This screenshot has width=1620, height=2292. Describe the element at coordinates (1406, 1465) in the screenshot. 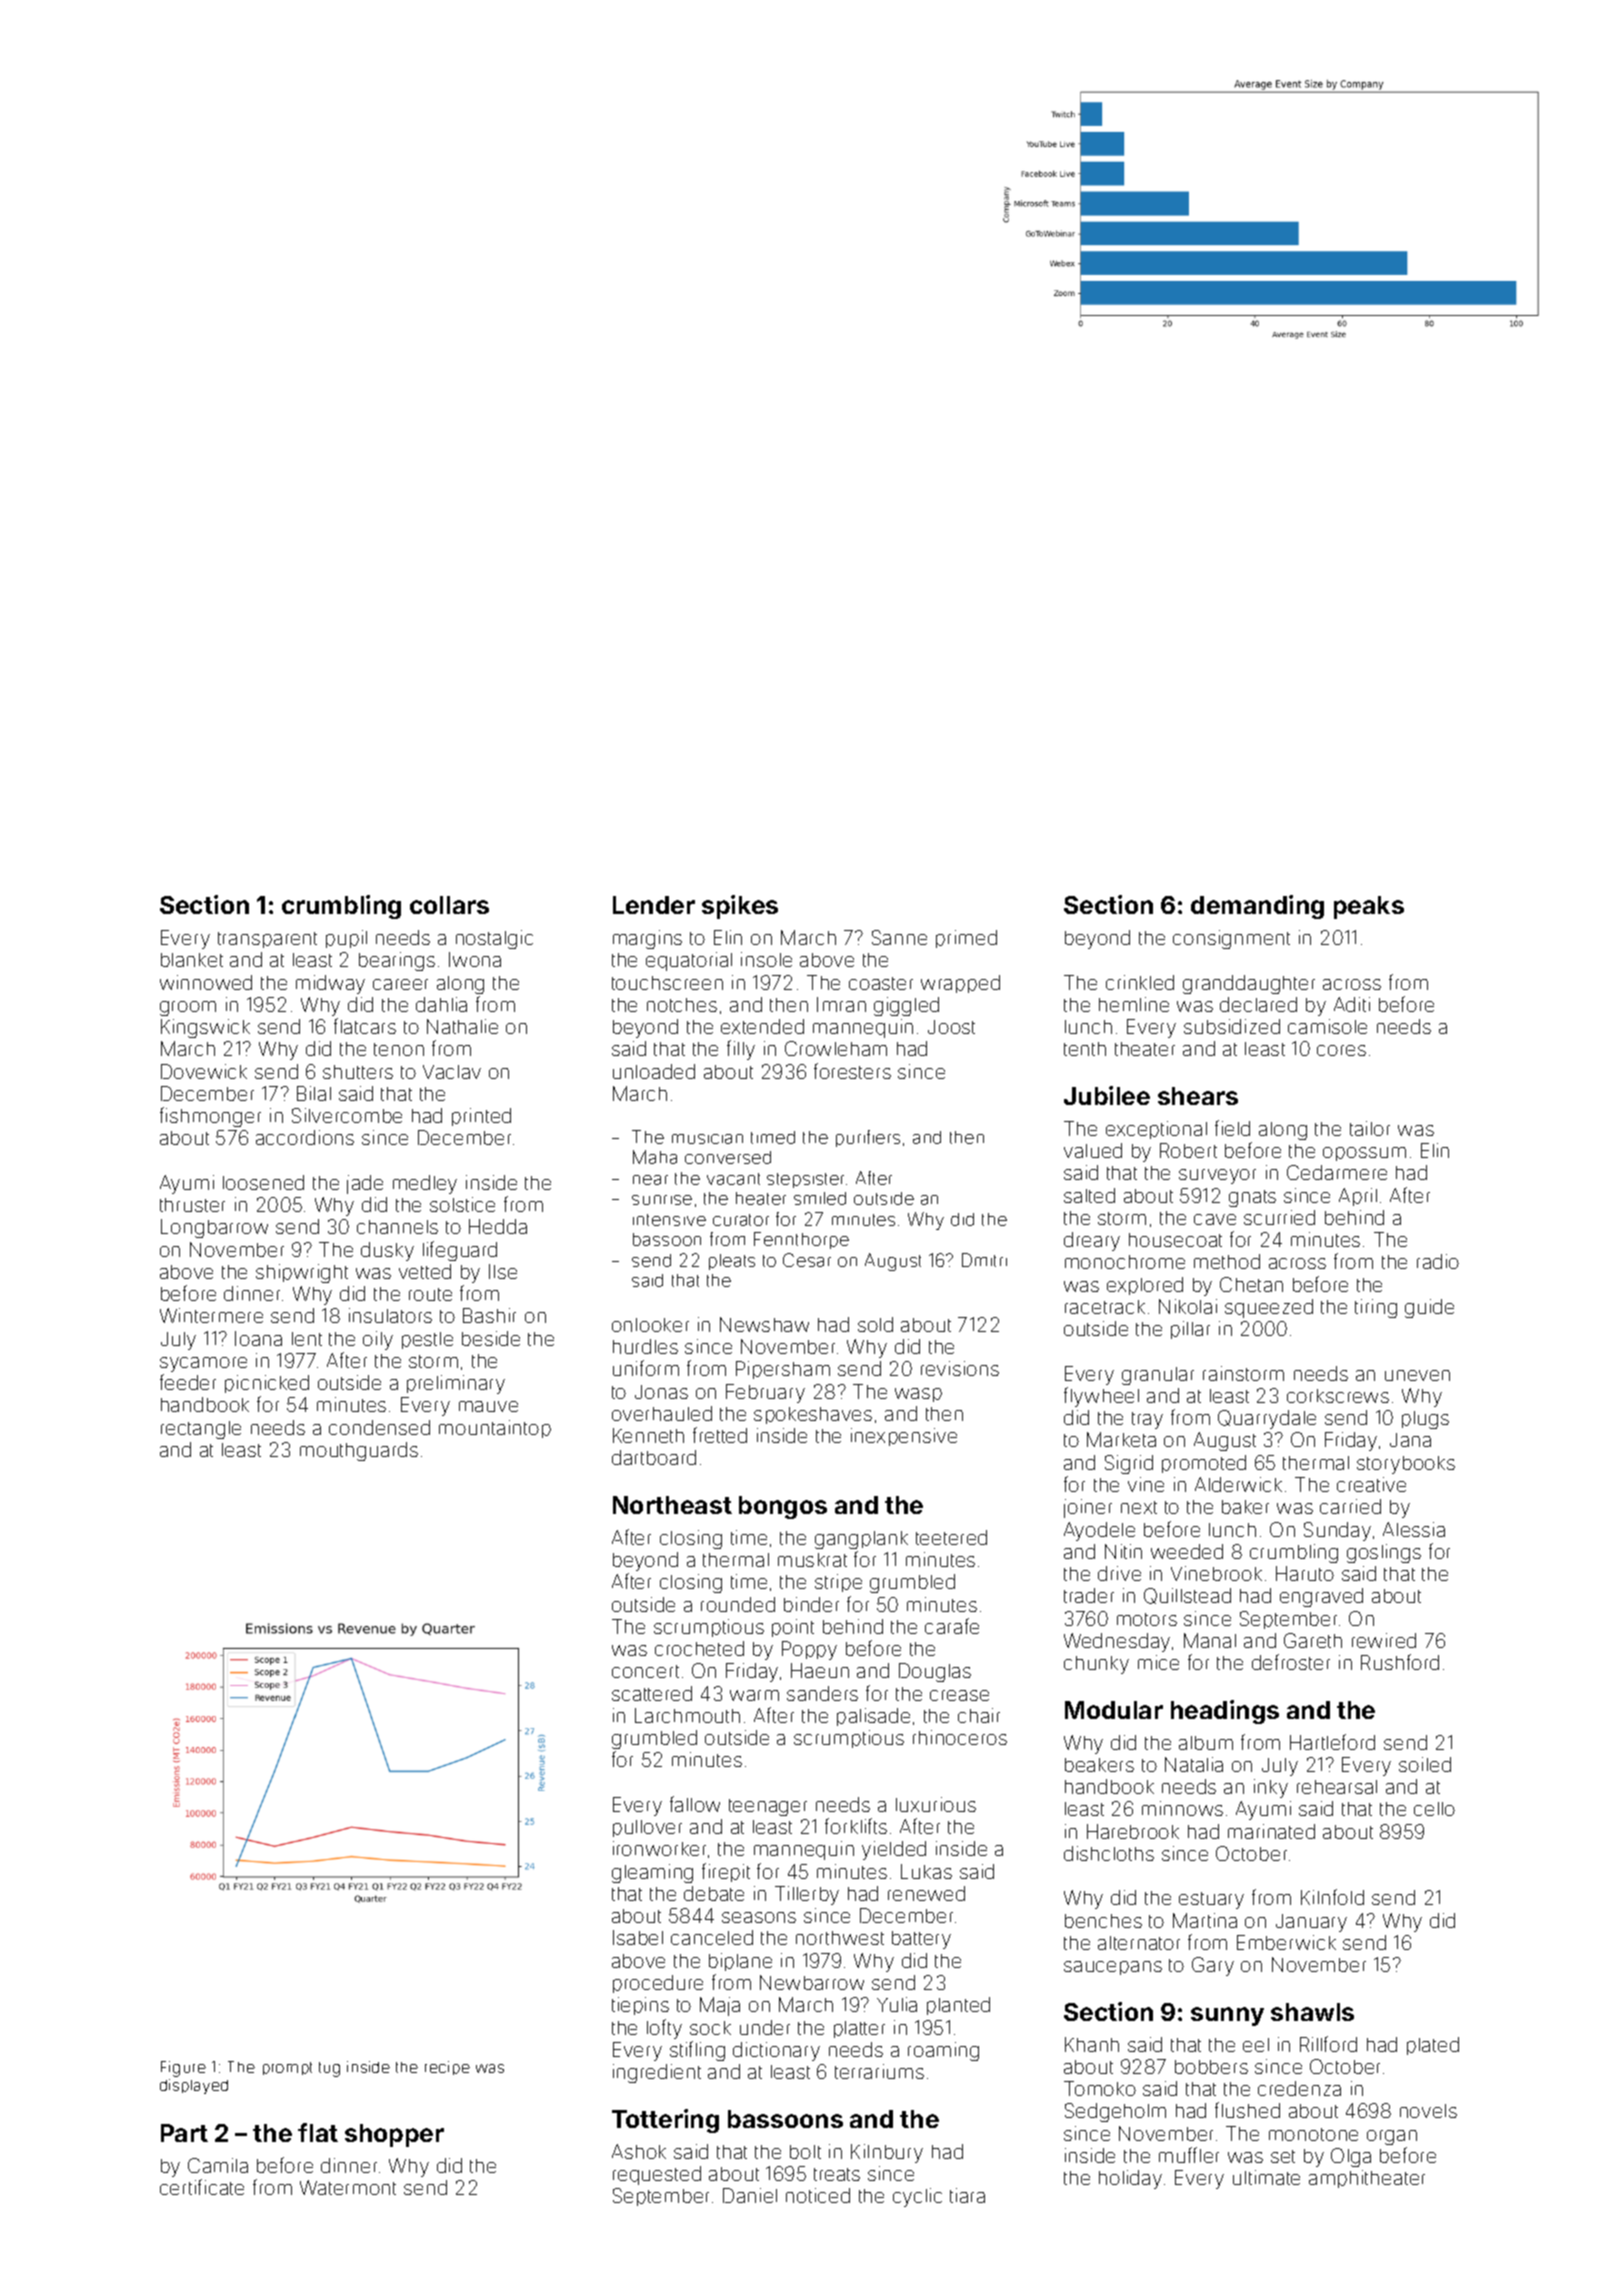

I see `storybooks` at that location.
